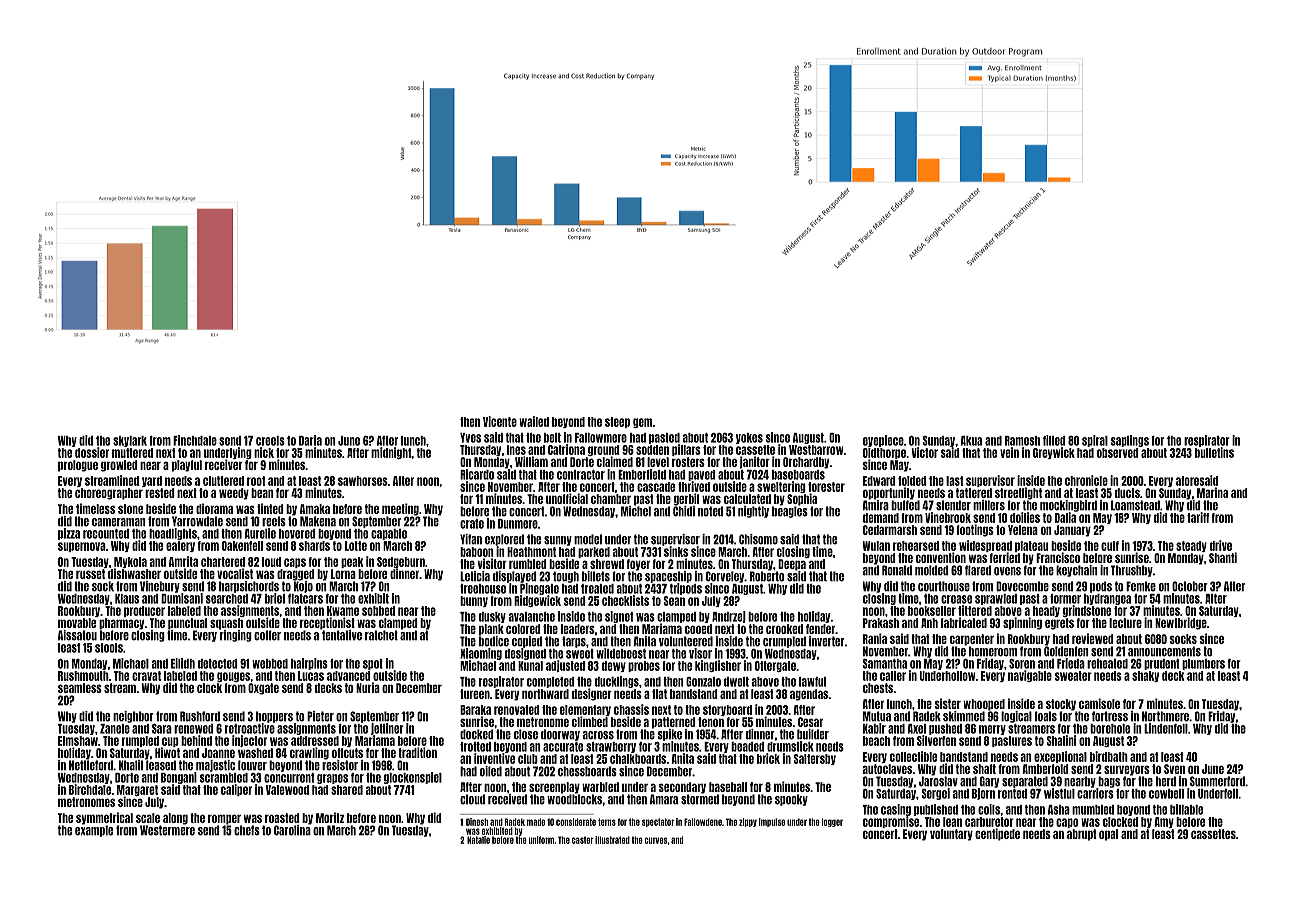  I want to click on Dalia, so click(1065, 517).
